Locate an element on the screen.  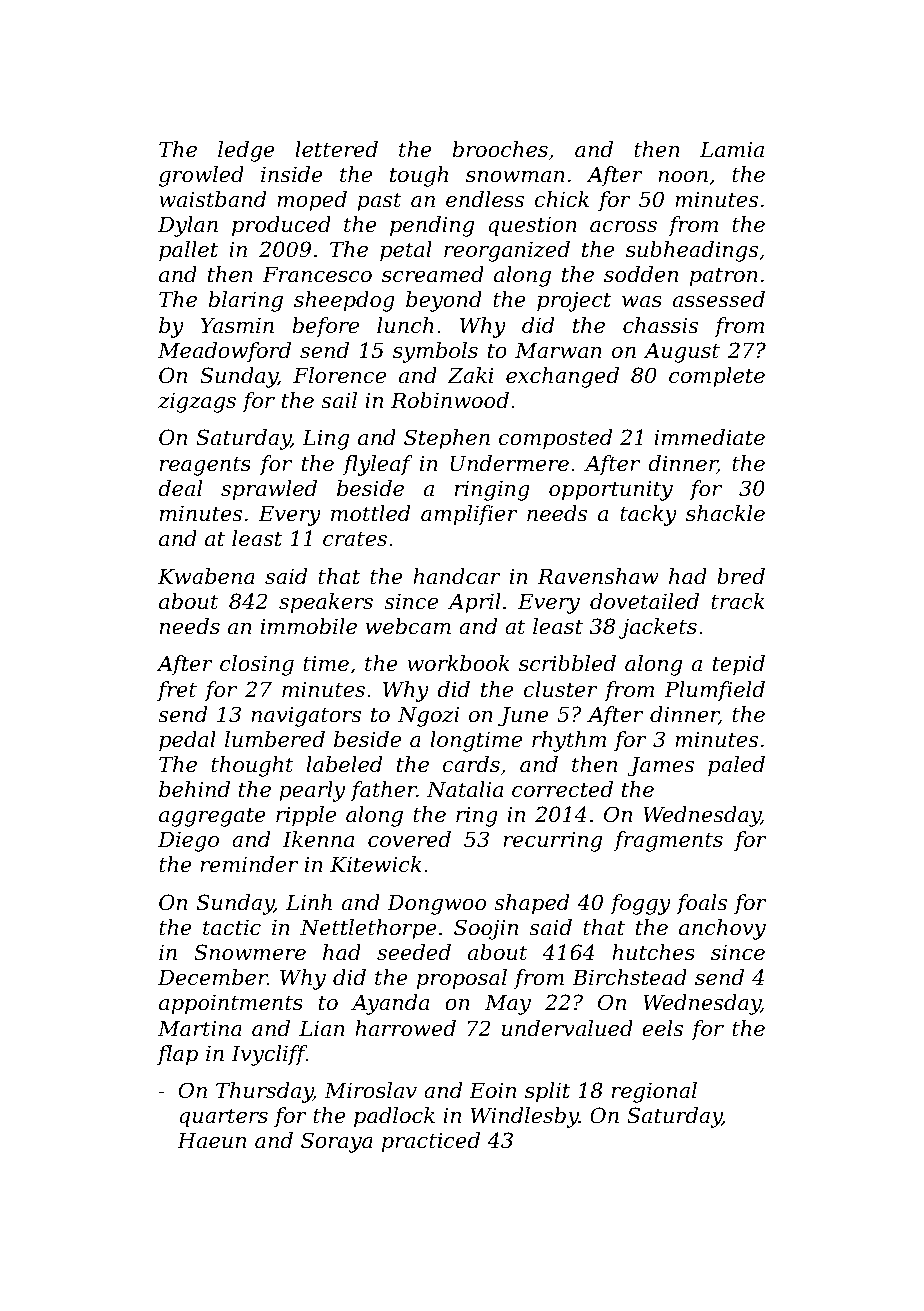
shaped is located at coordinates (531, 904).
